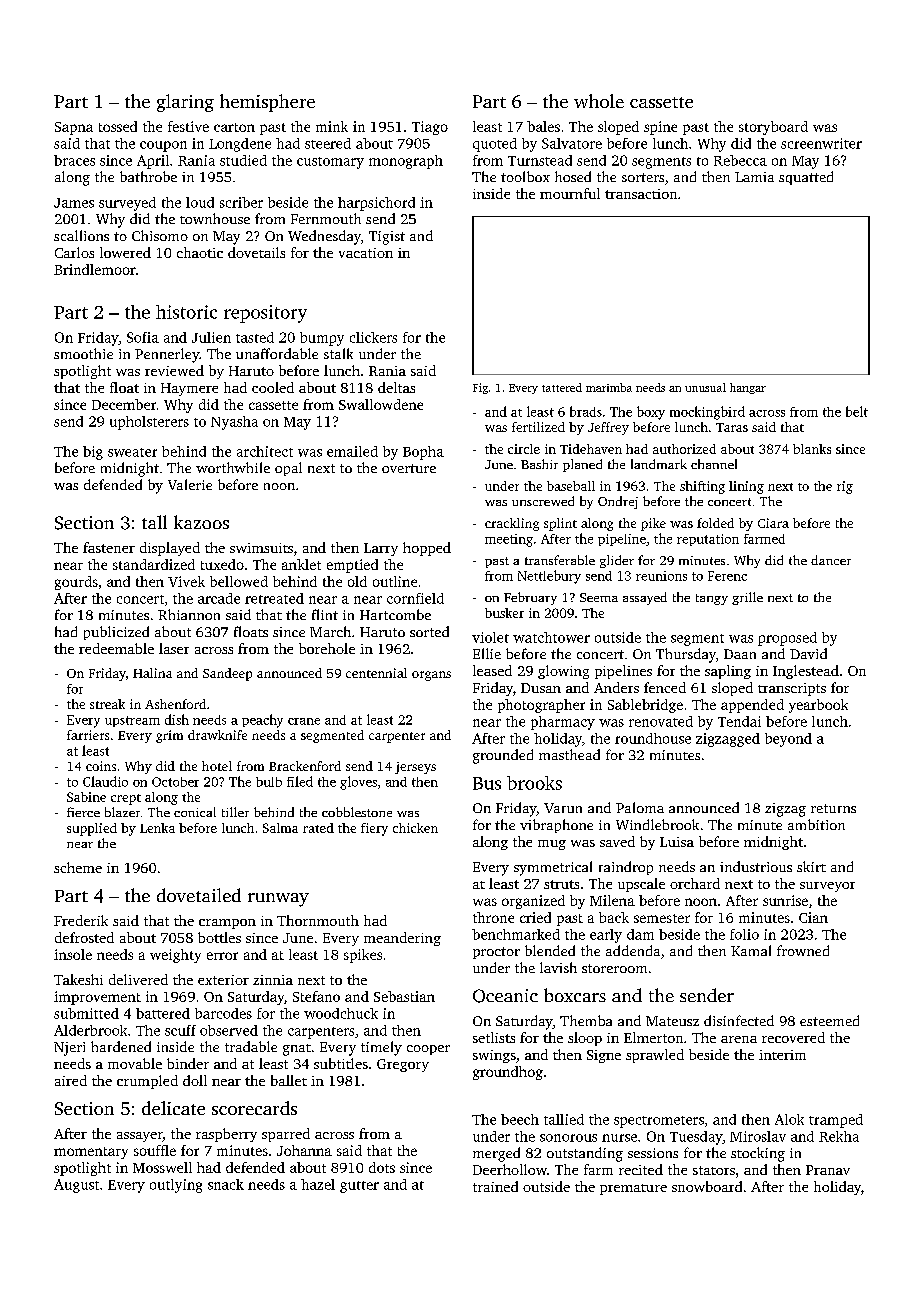 The image size is (924, 1308). I want to click on August, so click(76, 1186).
